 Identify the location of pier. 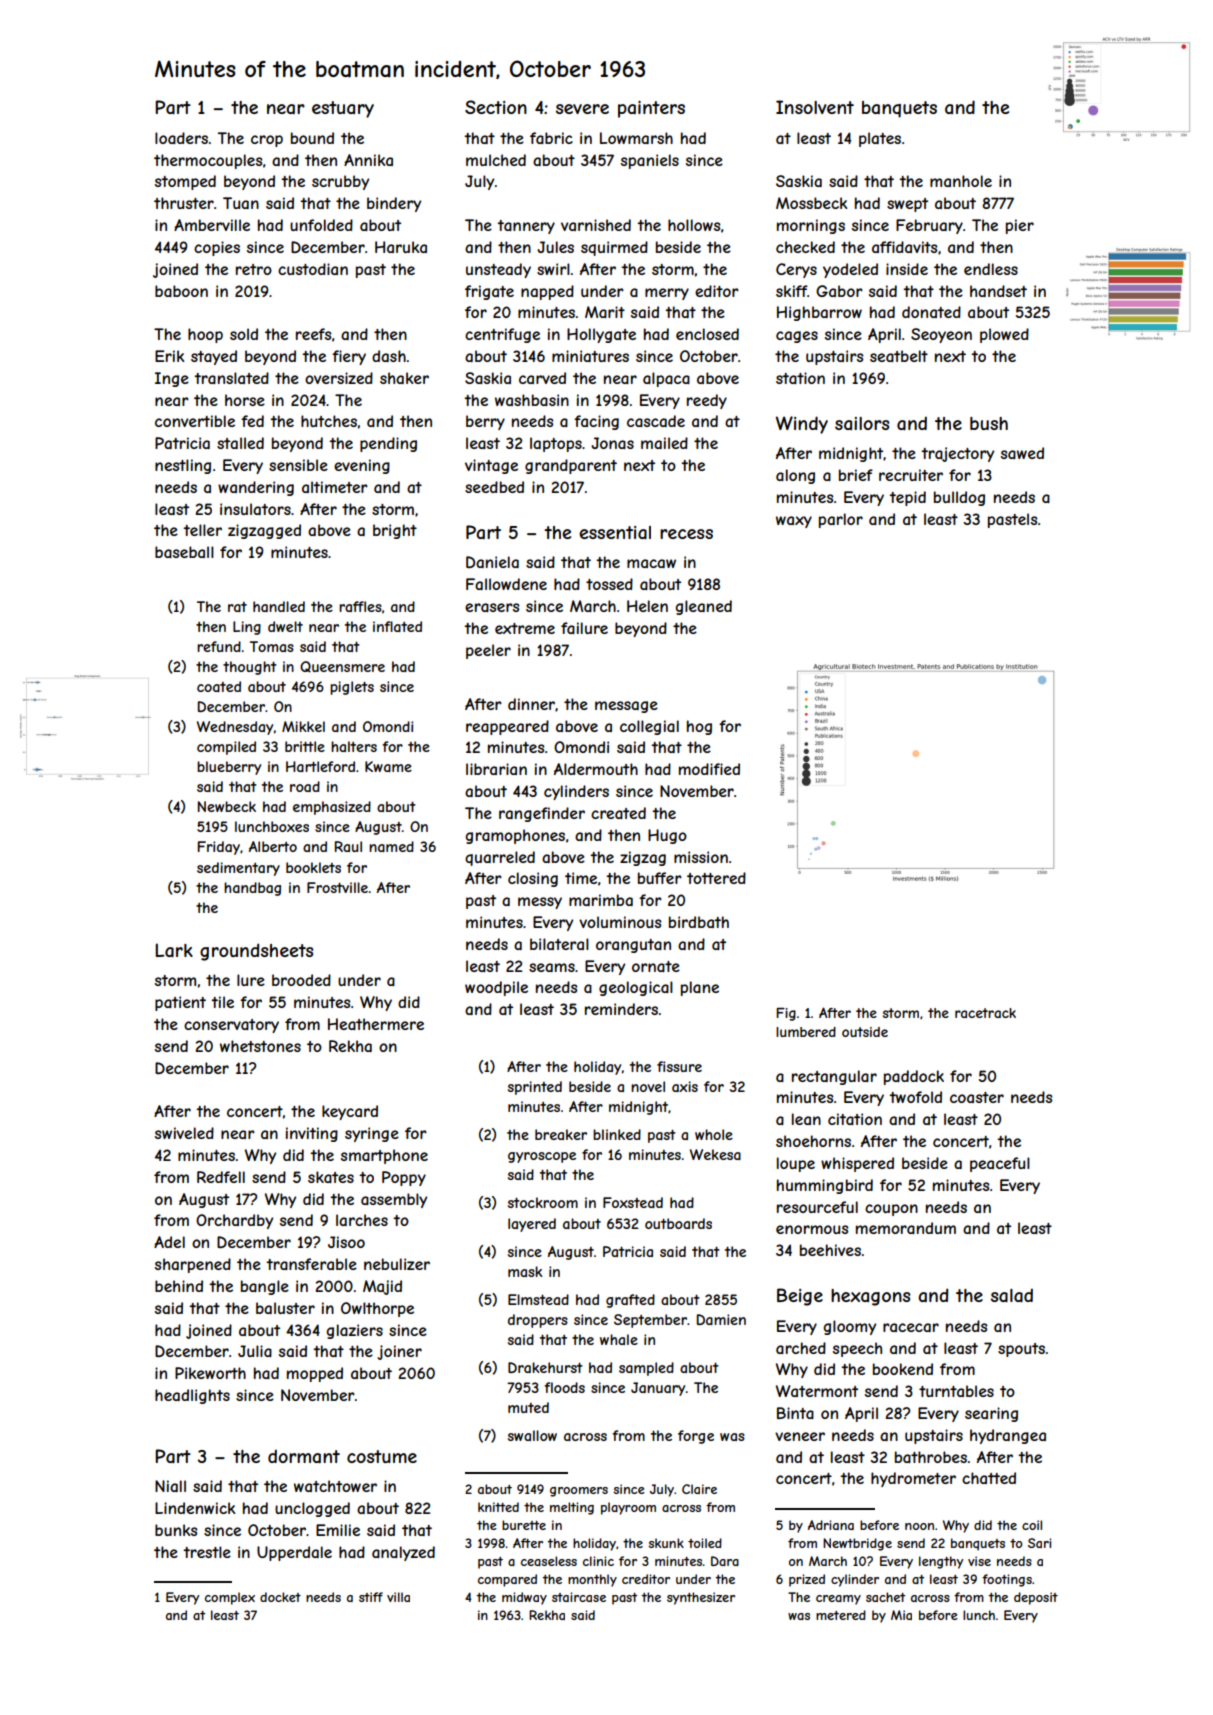
(1020, 226).
